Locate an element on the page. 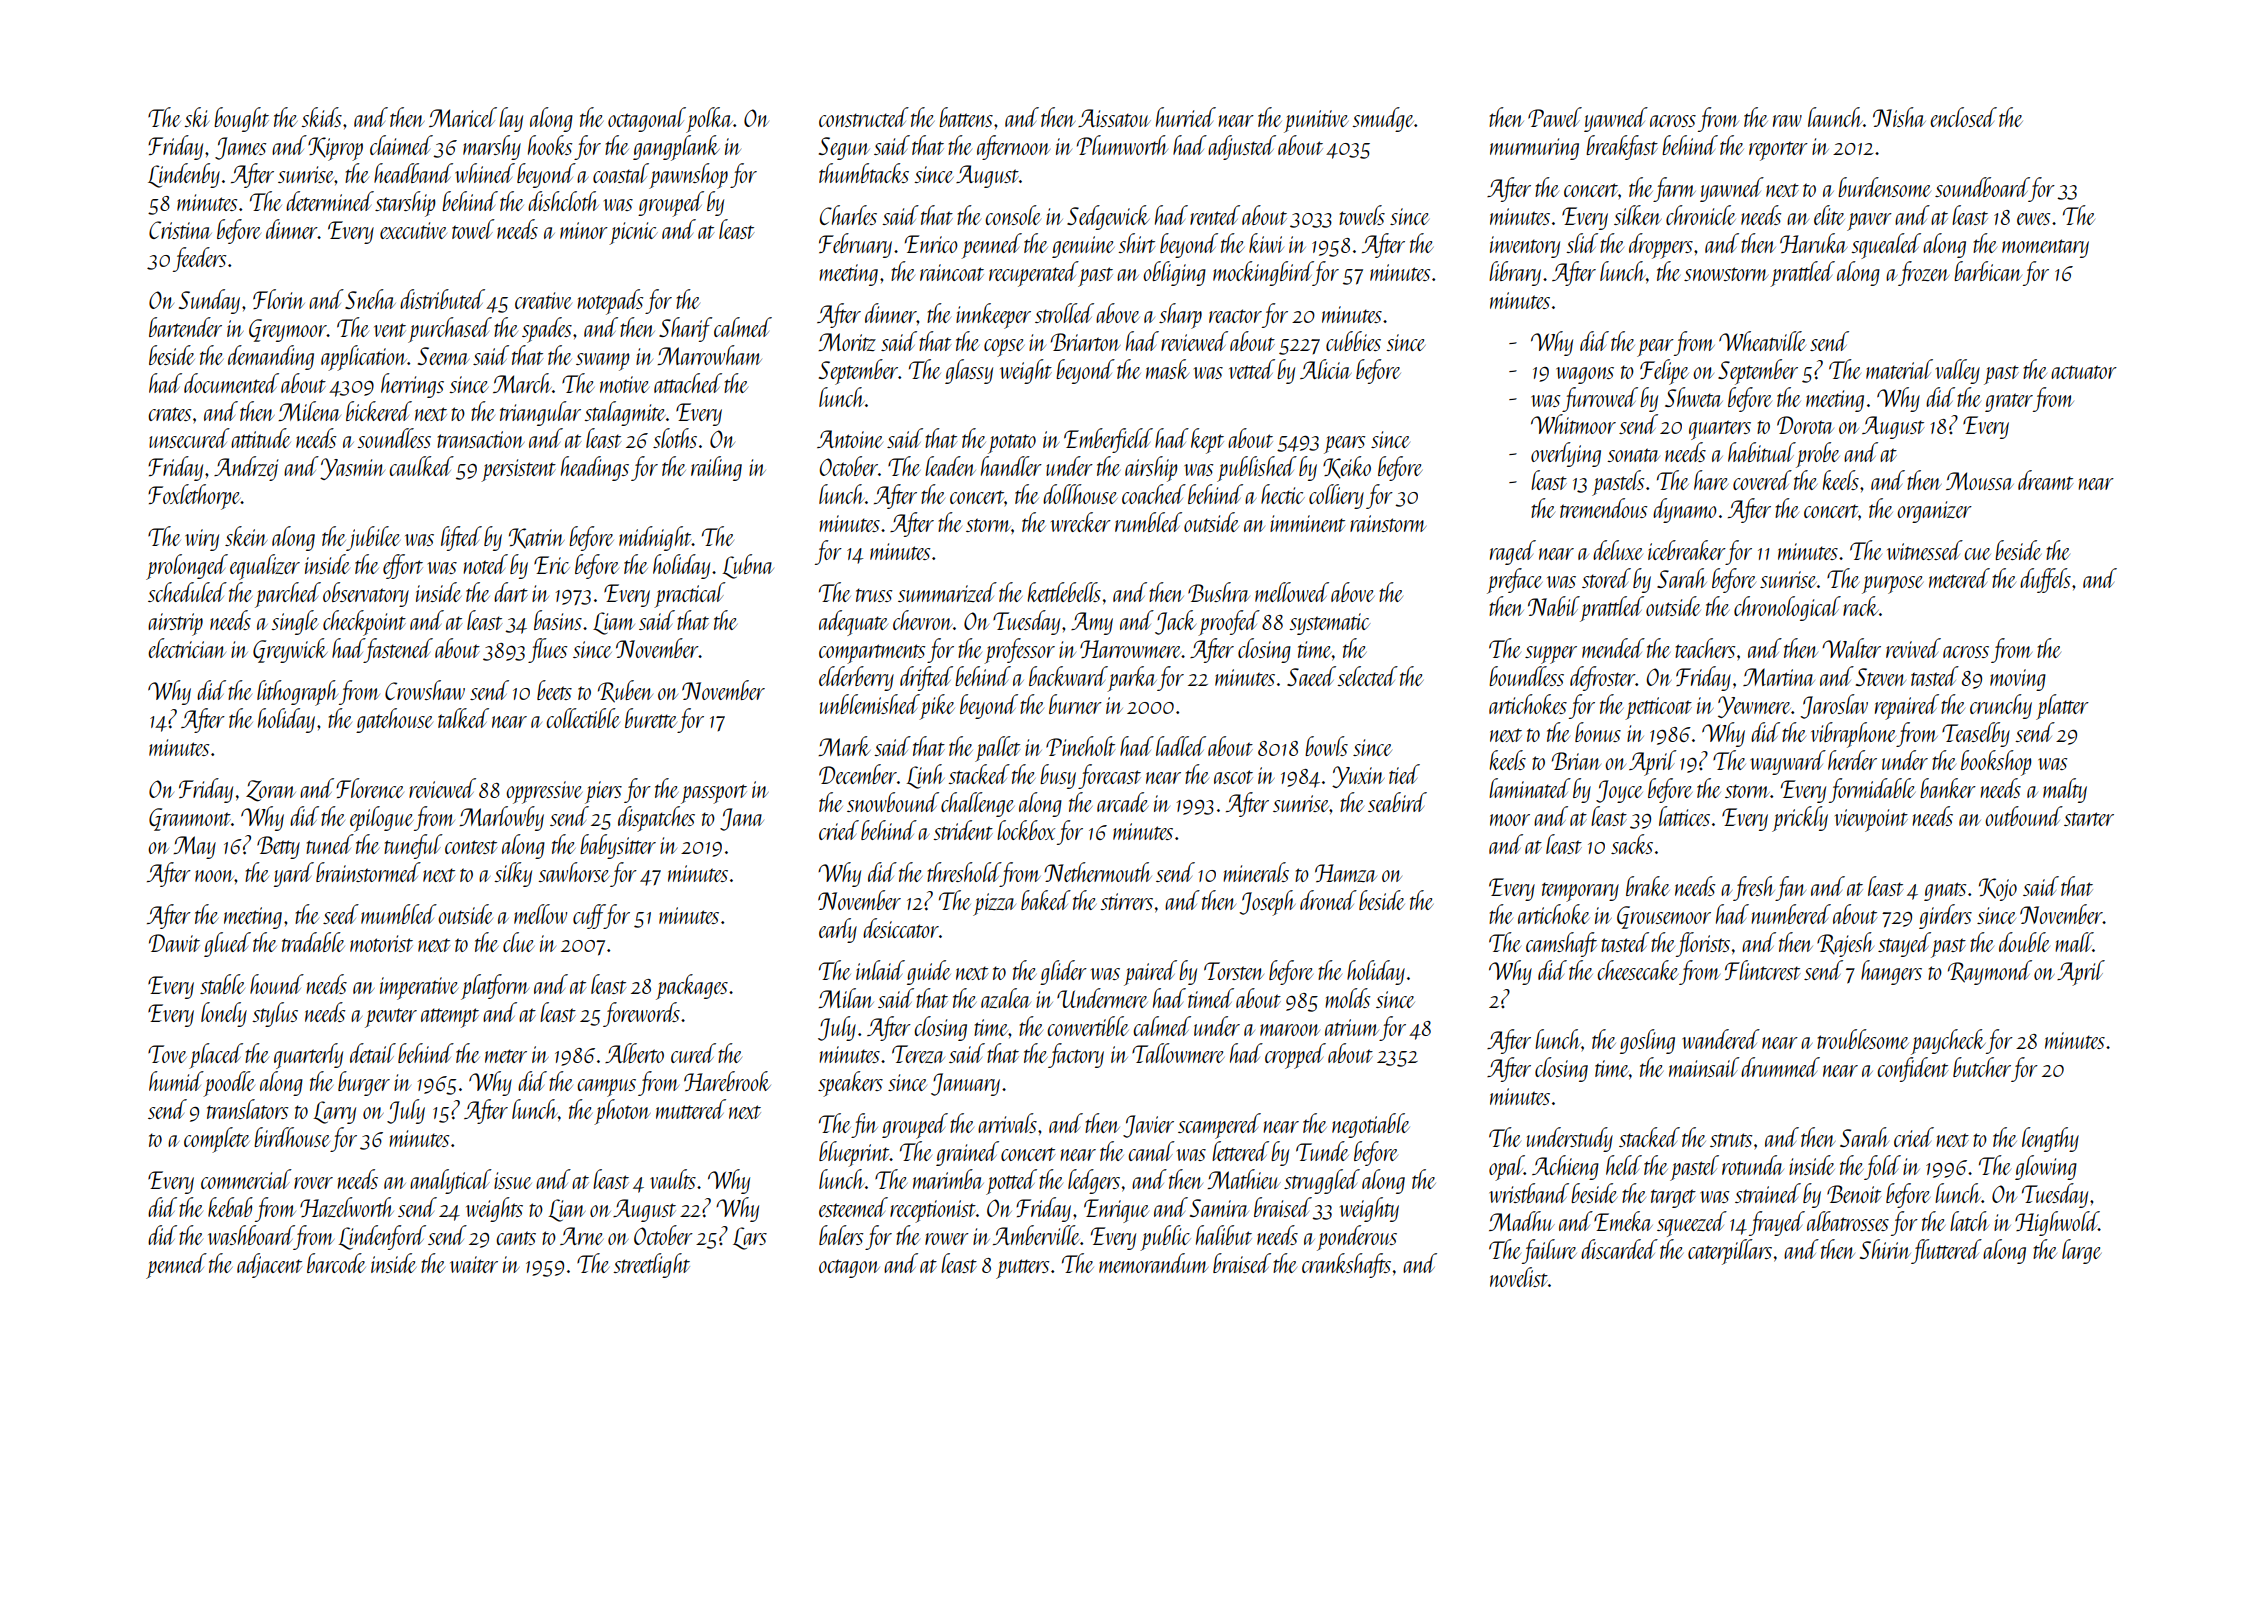  covered is located at coordinates (1762, 480).
